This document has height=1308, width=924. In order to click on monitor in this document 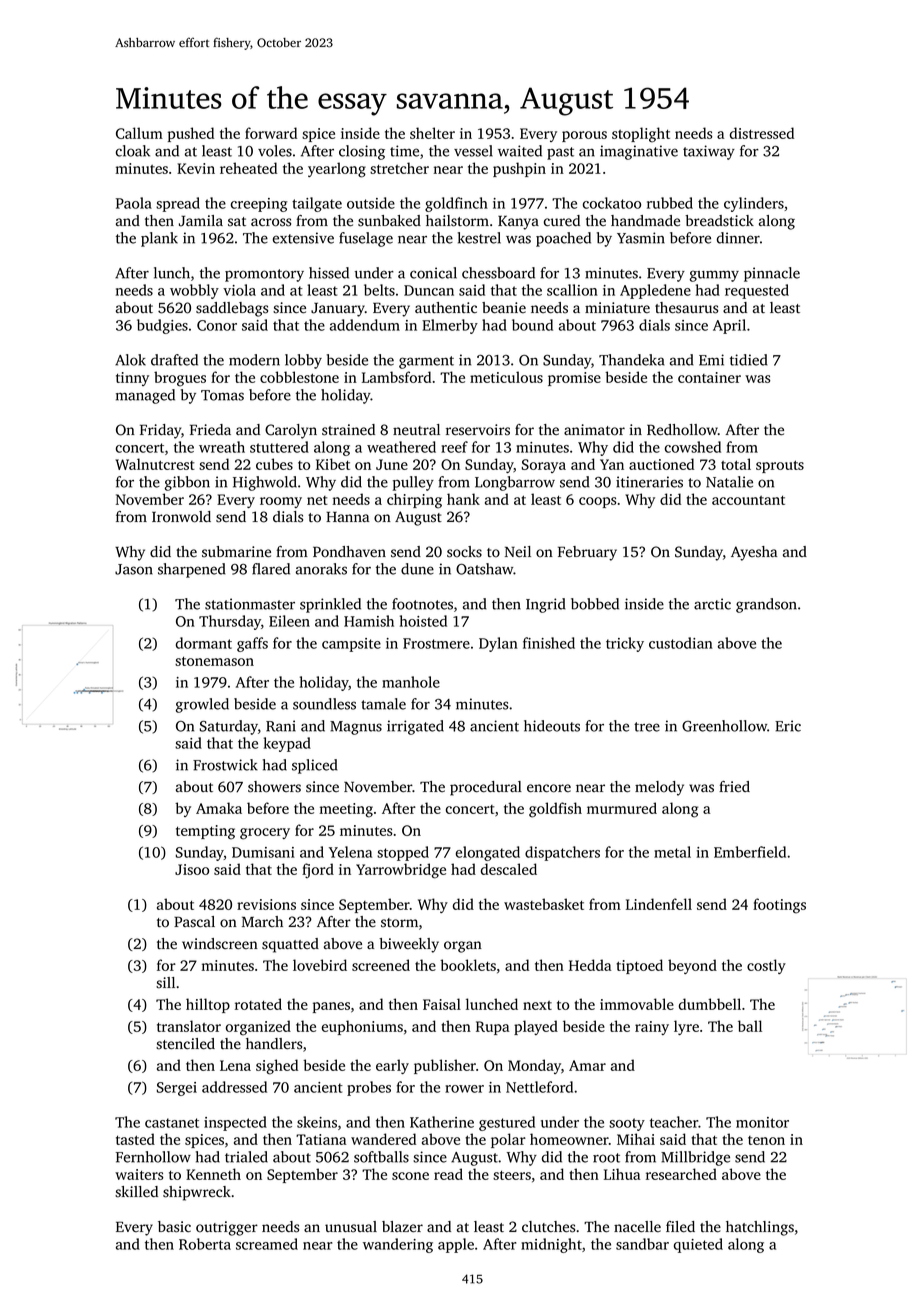, I will do `click(762, 1122)`.
